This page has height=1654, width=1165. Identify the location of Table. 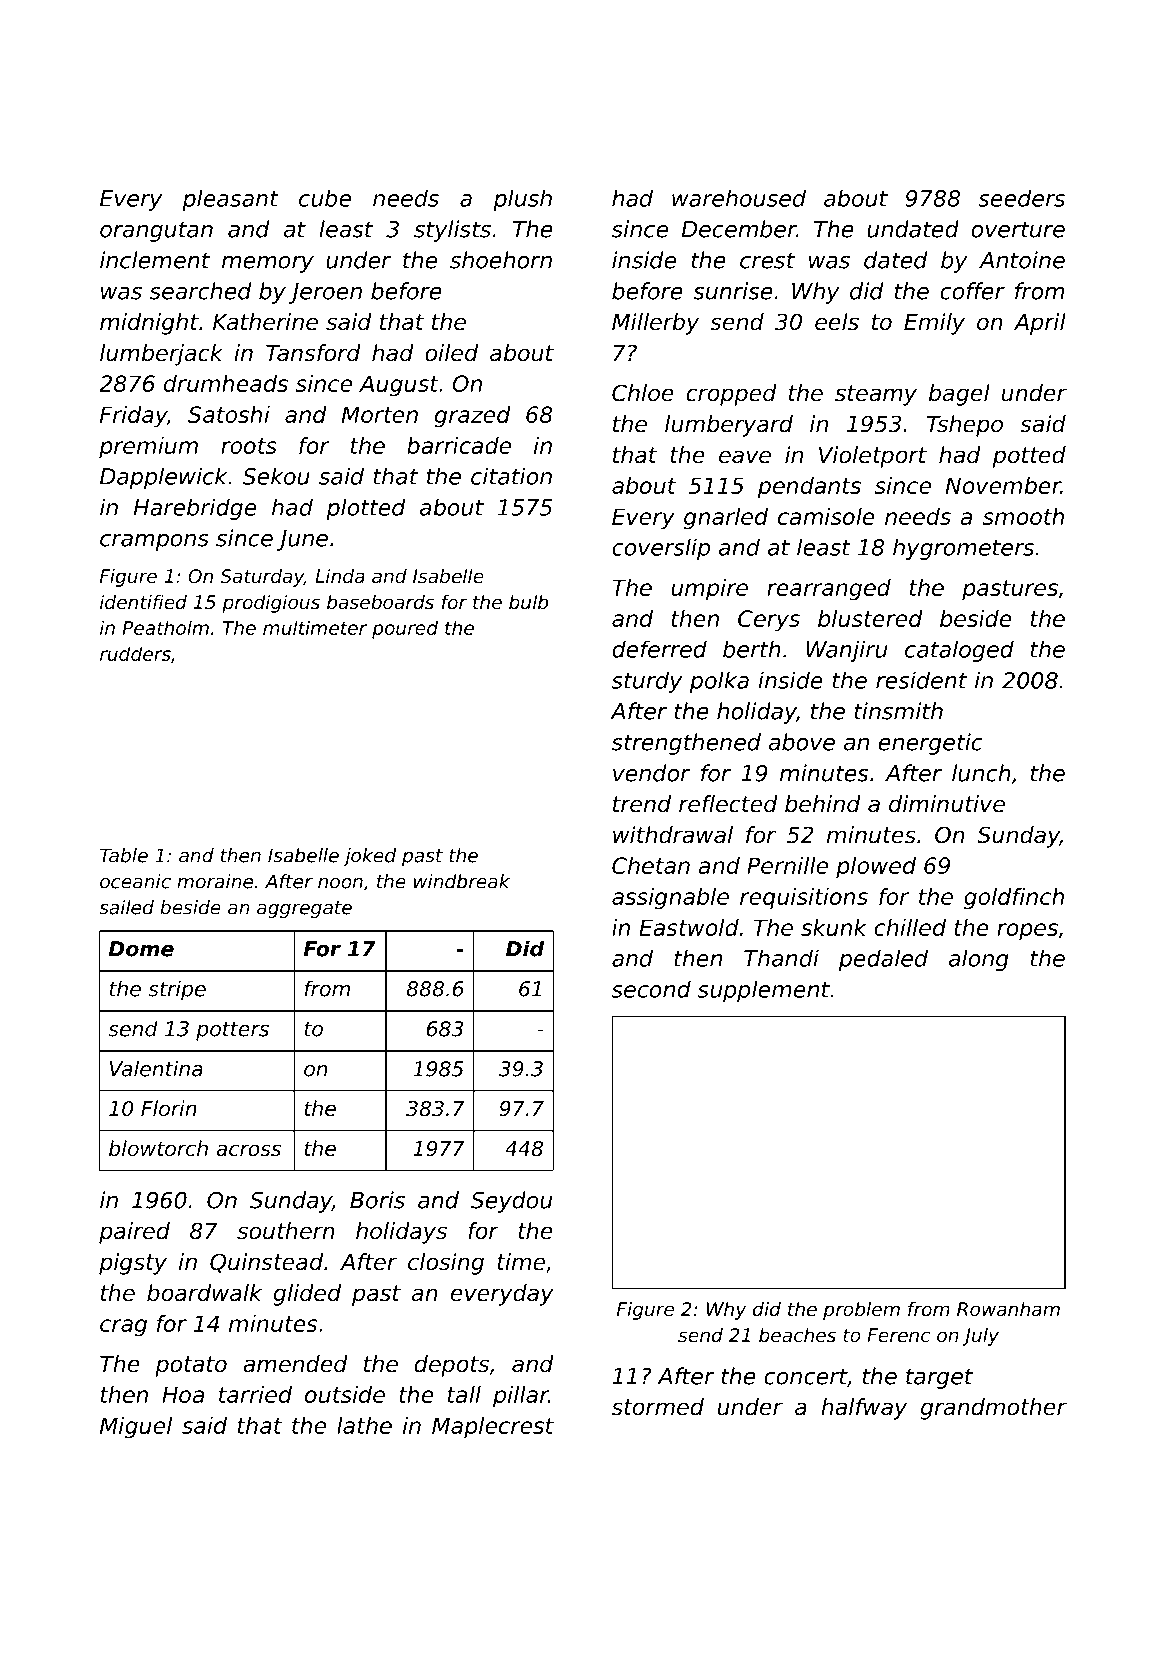
(124, 855).
